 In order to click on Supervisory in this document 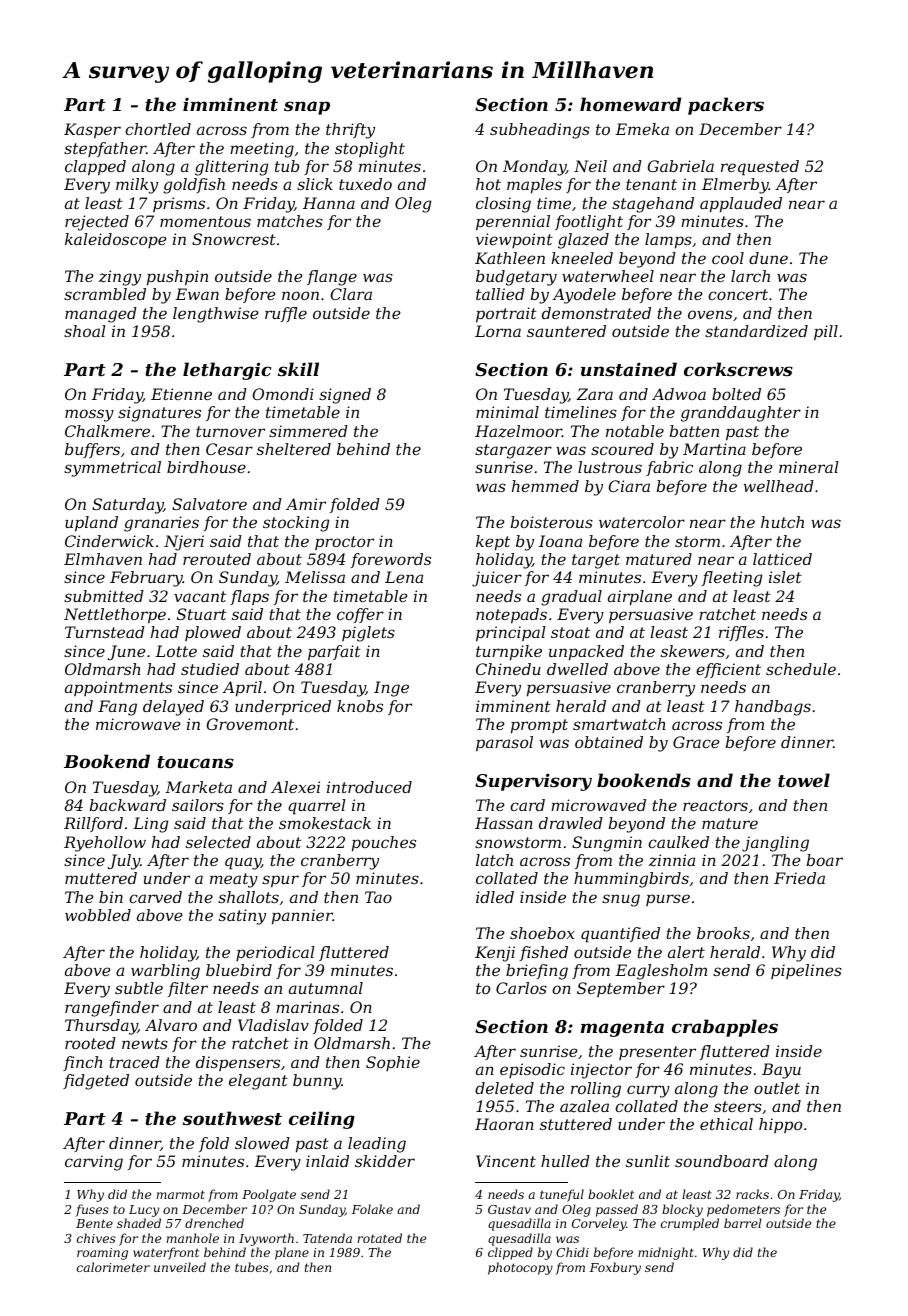, I will do `click(533, 782)`.
